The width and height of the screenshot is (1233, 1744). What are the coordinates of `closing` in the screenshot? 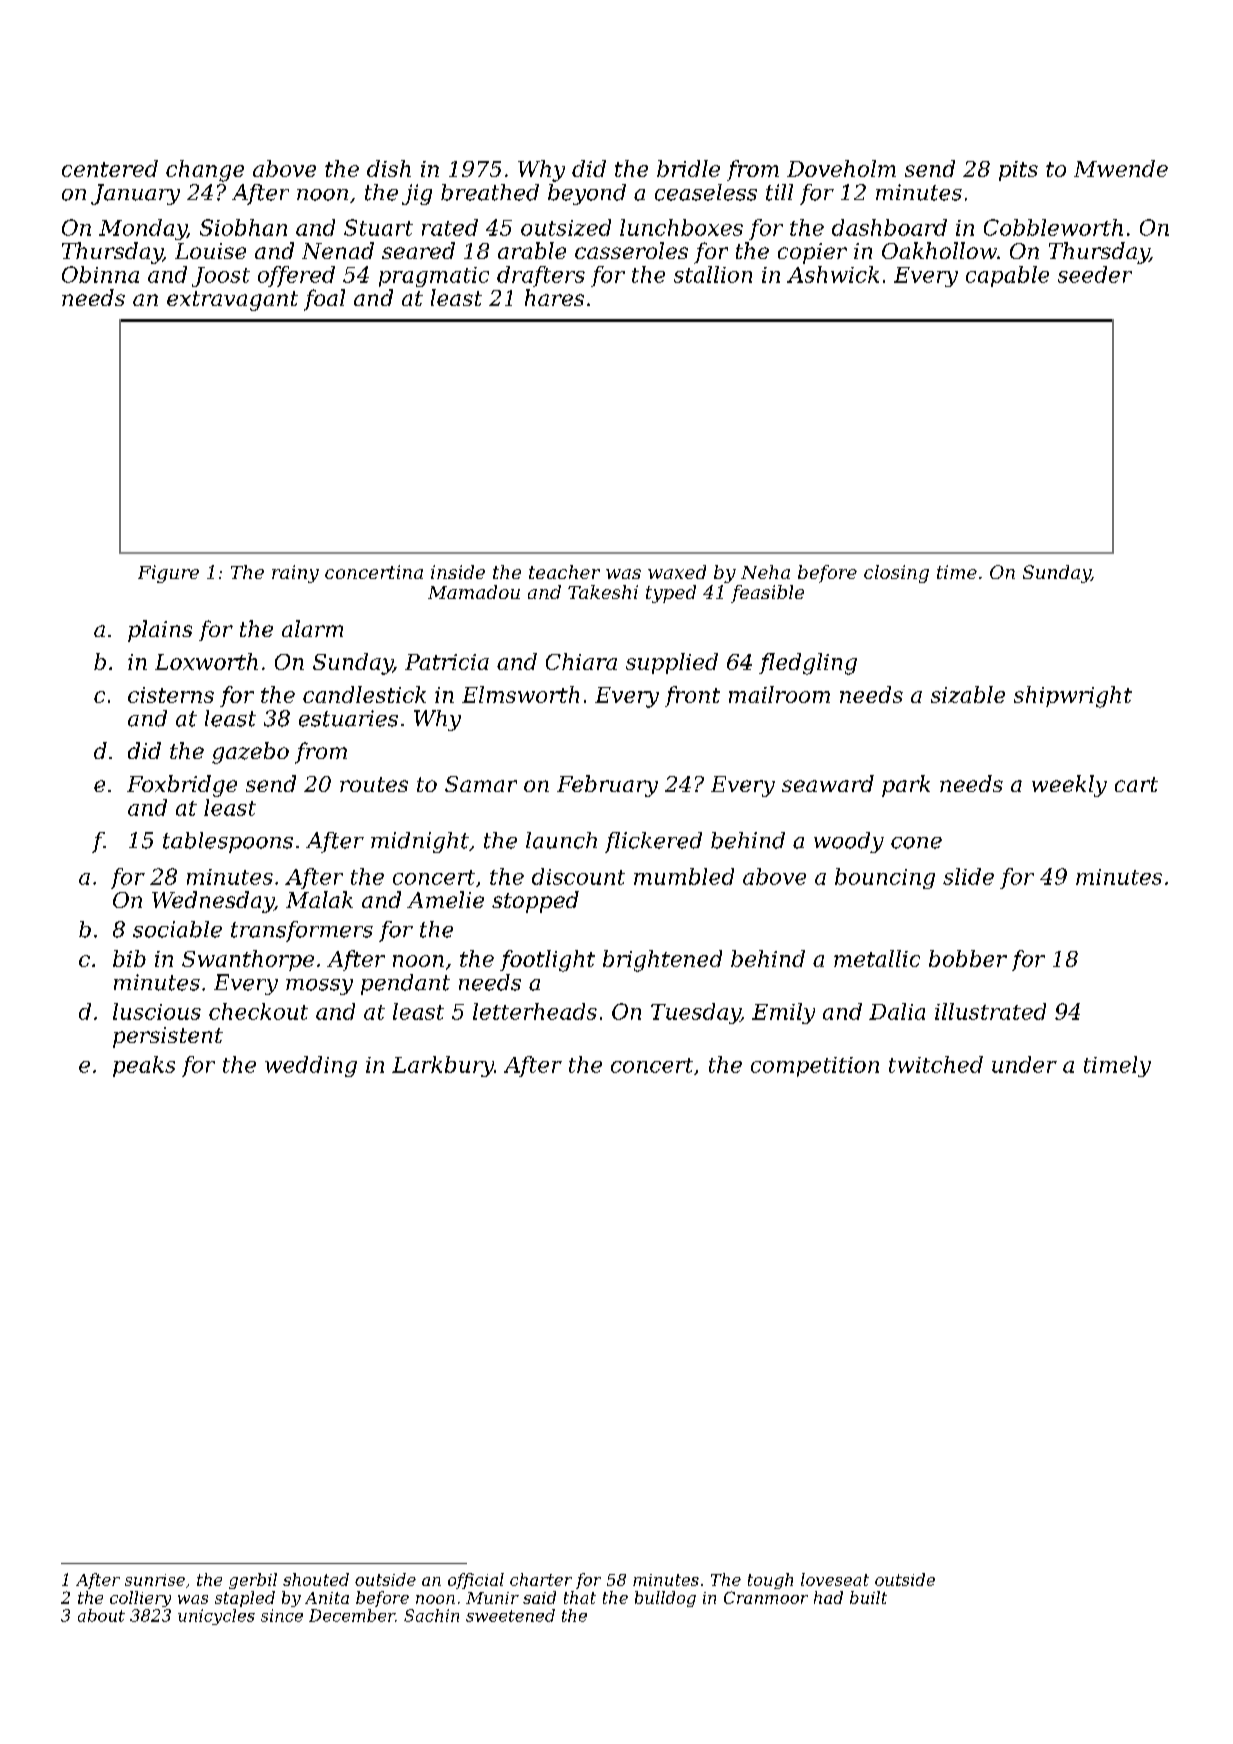 It's located at (896, 574).
